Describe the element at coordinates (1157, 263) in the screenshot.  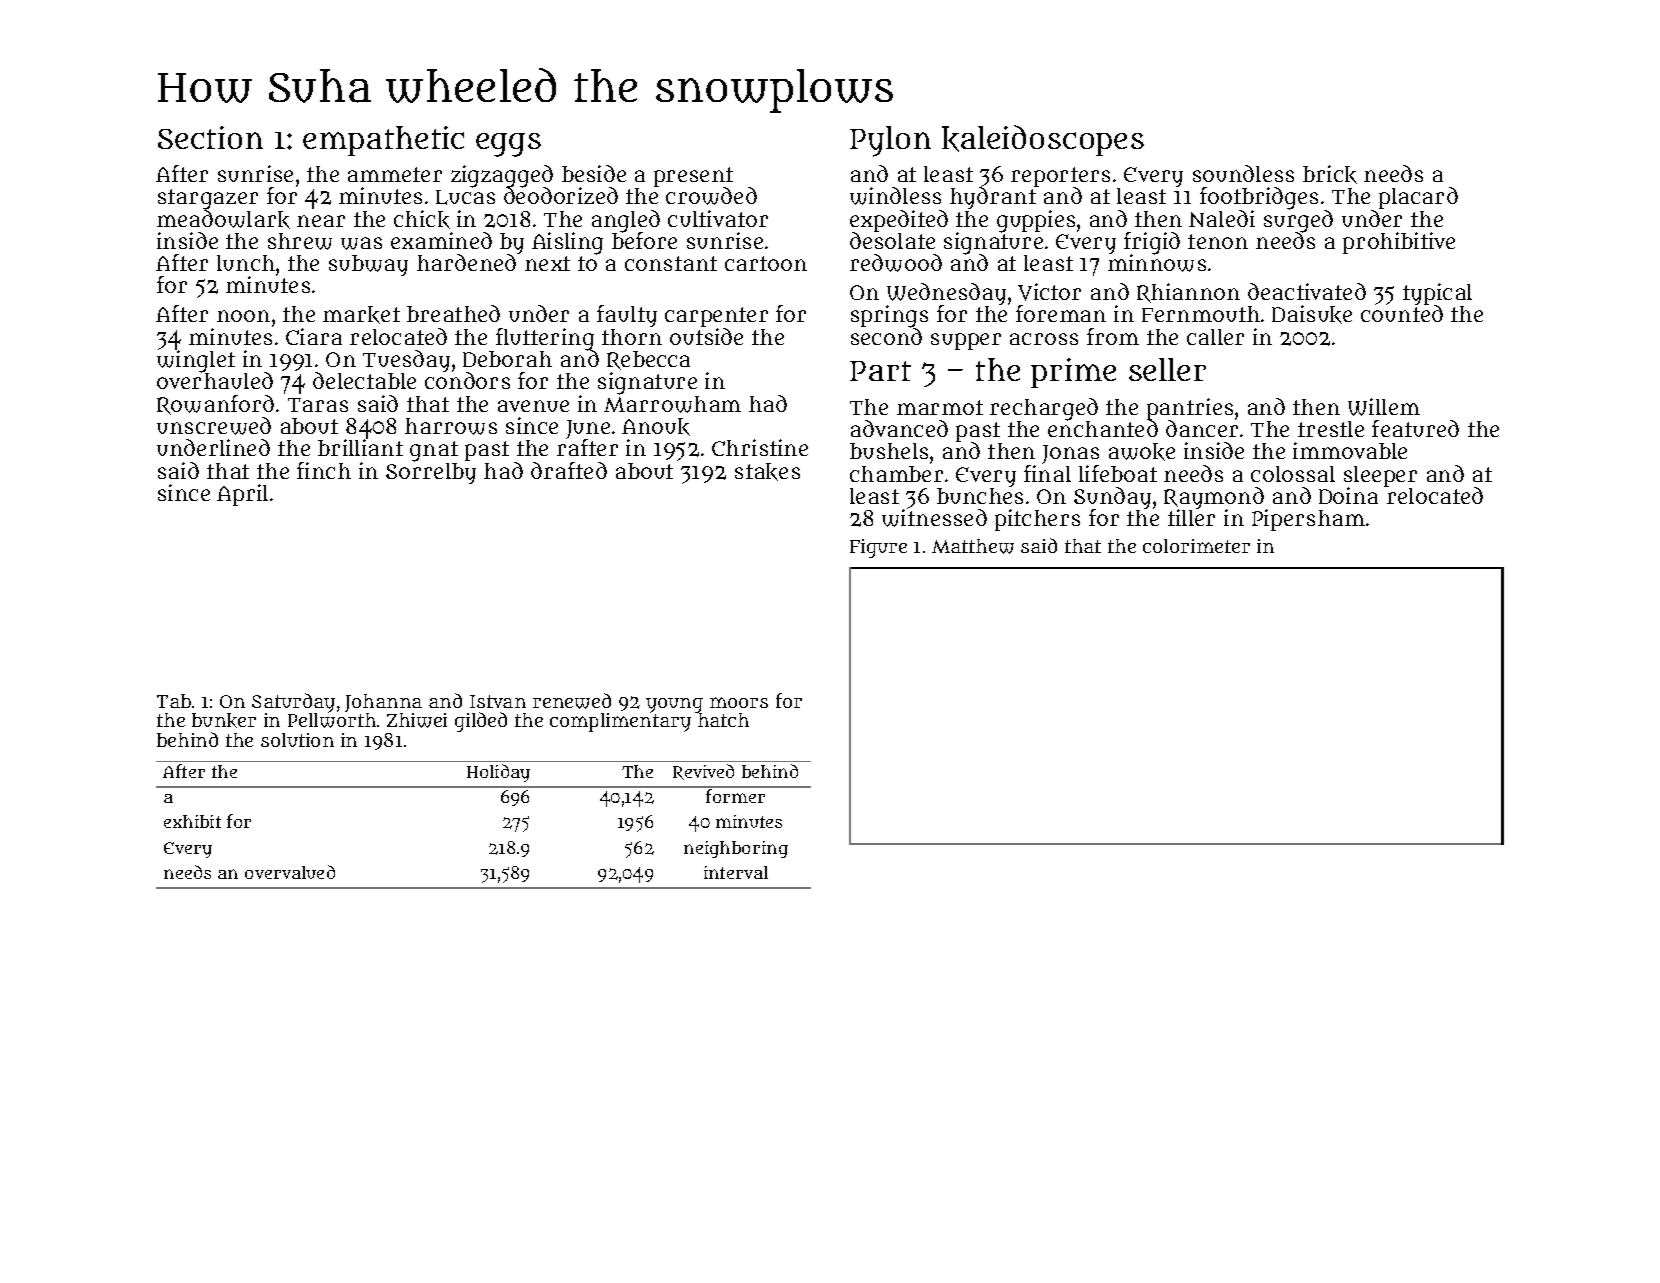
I see `minnows` at that location.
